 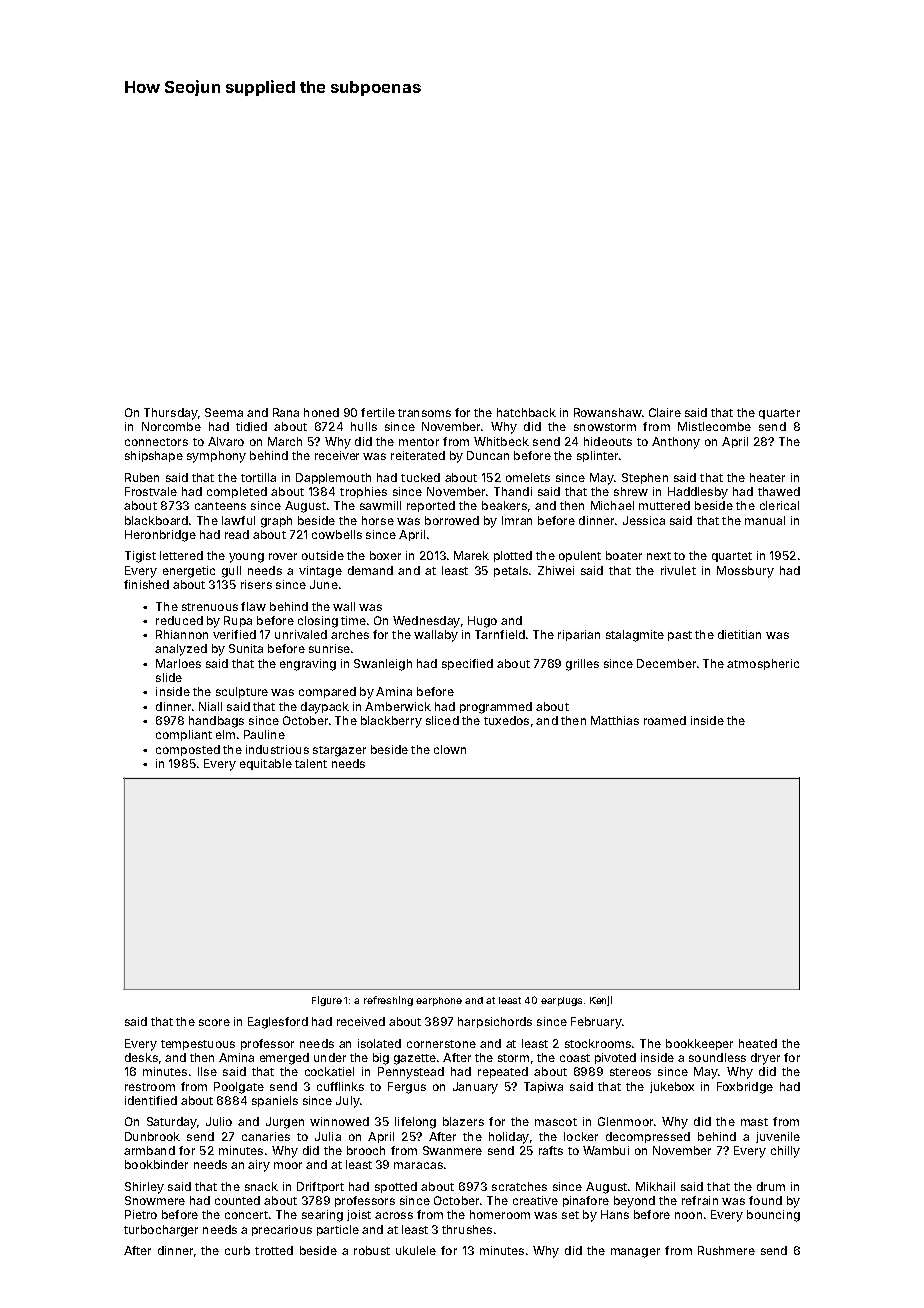 I want to click on energetic, so click(x=189, y=572).
